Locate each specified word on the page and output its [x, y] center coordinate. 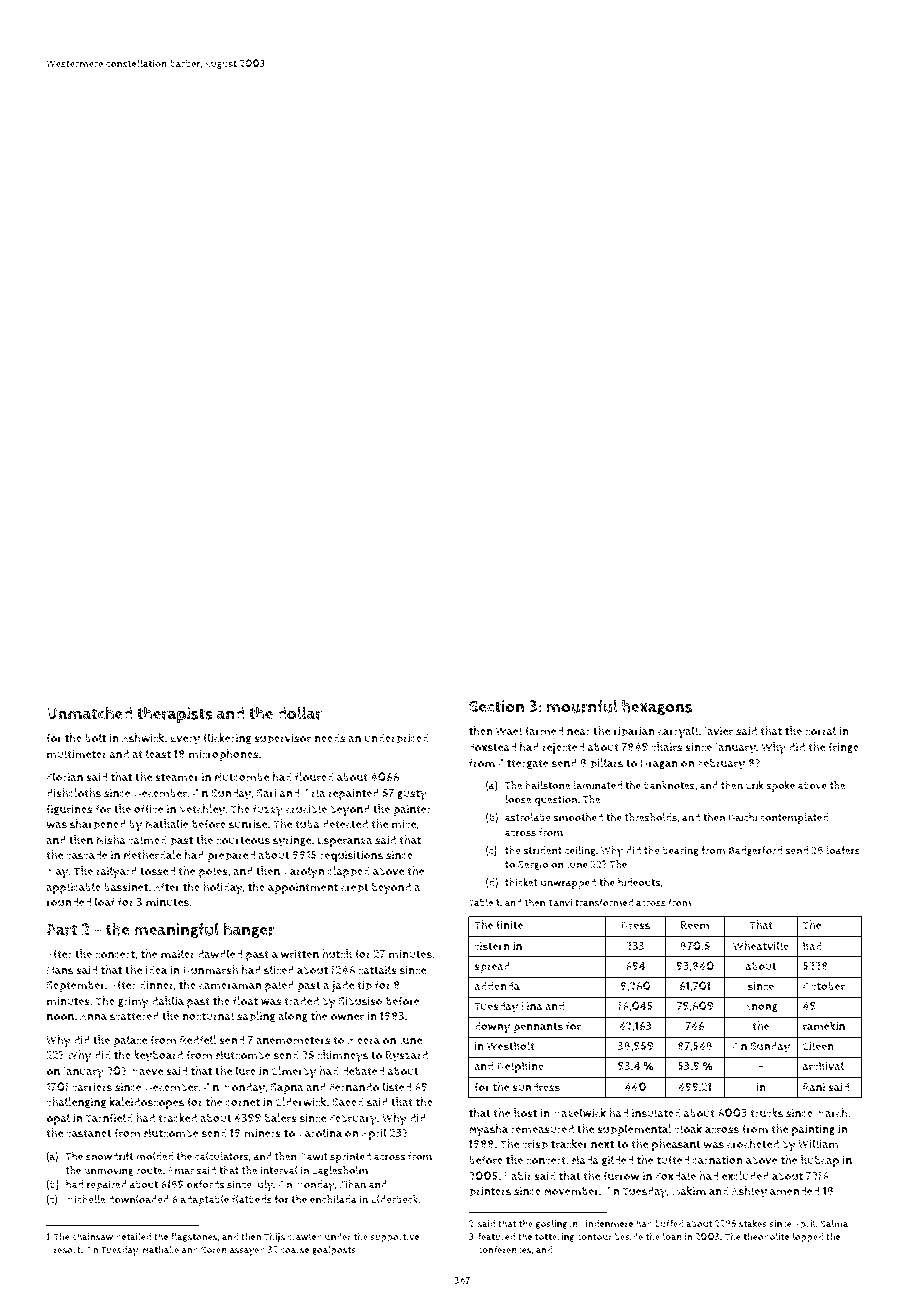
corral [820, 731]
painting [813, 1130]
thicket [521, 882]
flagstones [194, 1237]
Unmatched [89, 713]
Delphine [520, 1067]
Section [496, 706]
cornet [243, 1103]
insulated [656, 1113]
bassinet [126, 887]
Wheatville [761, 946]
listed [397, 1087]
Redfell [198, 1039]
